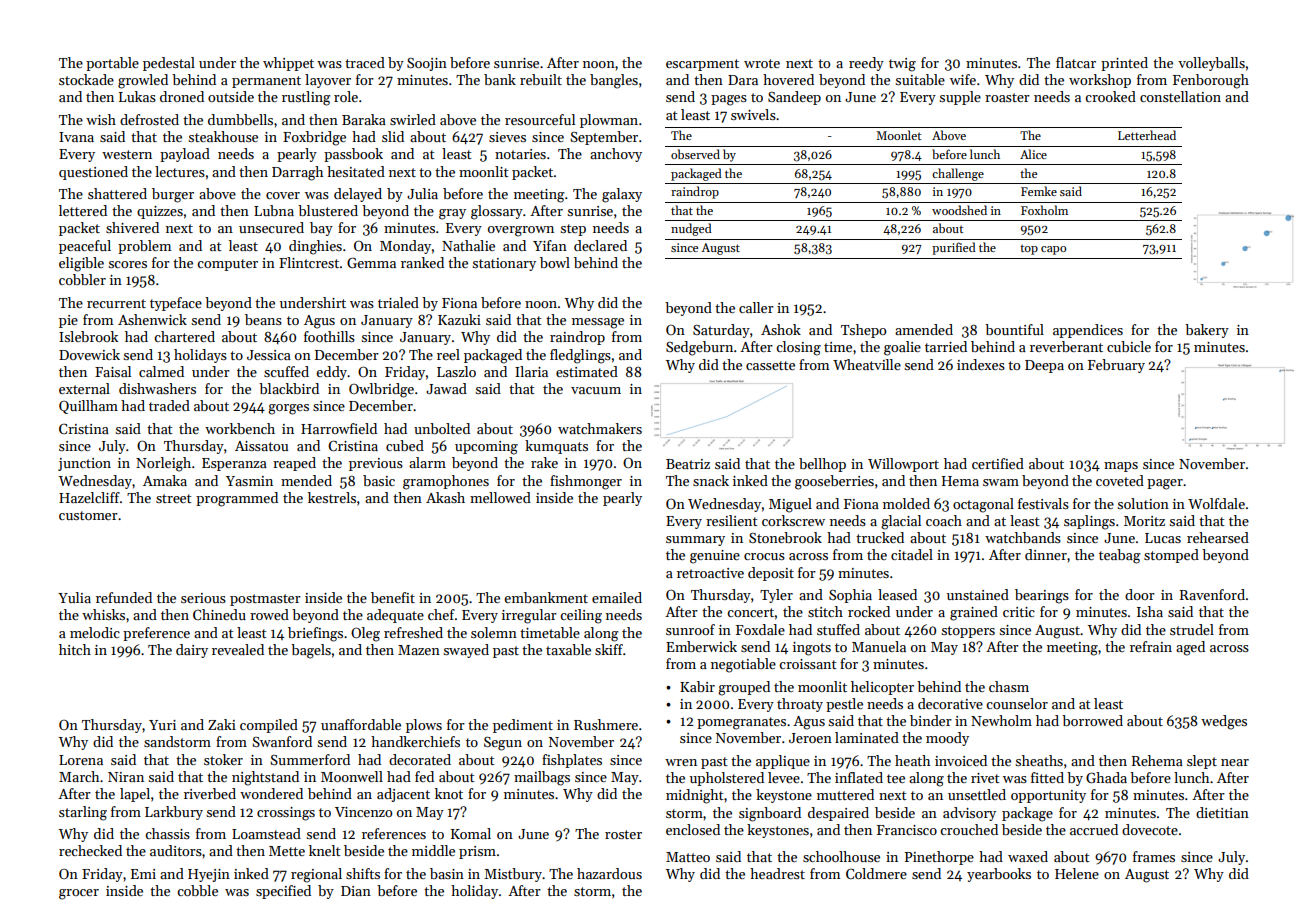  Describe the element at coordinates (513, 875) in the image. I see `Mistbury` at that location.
